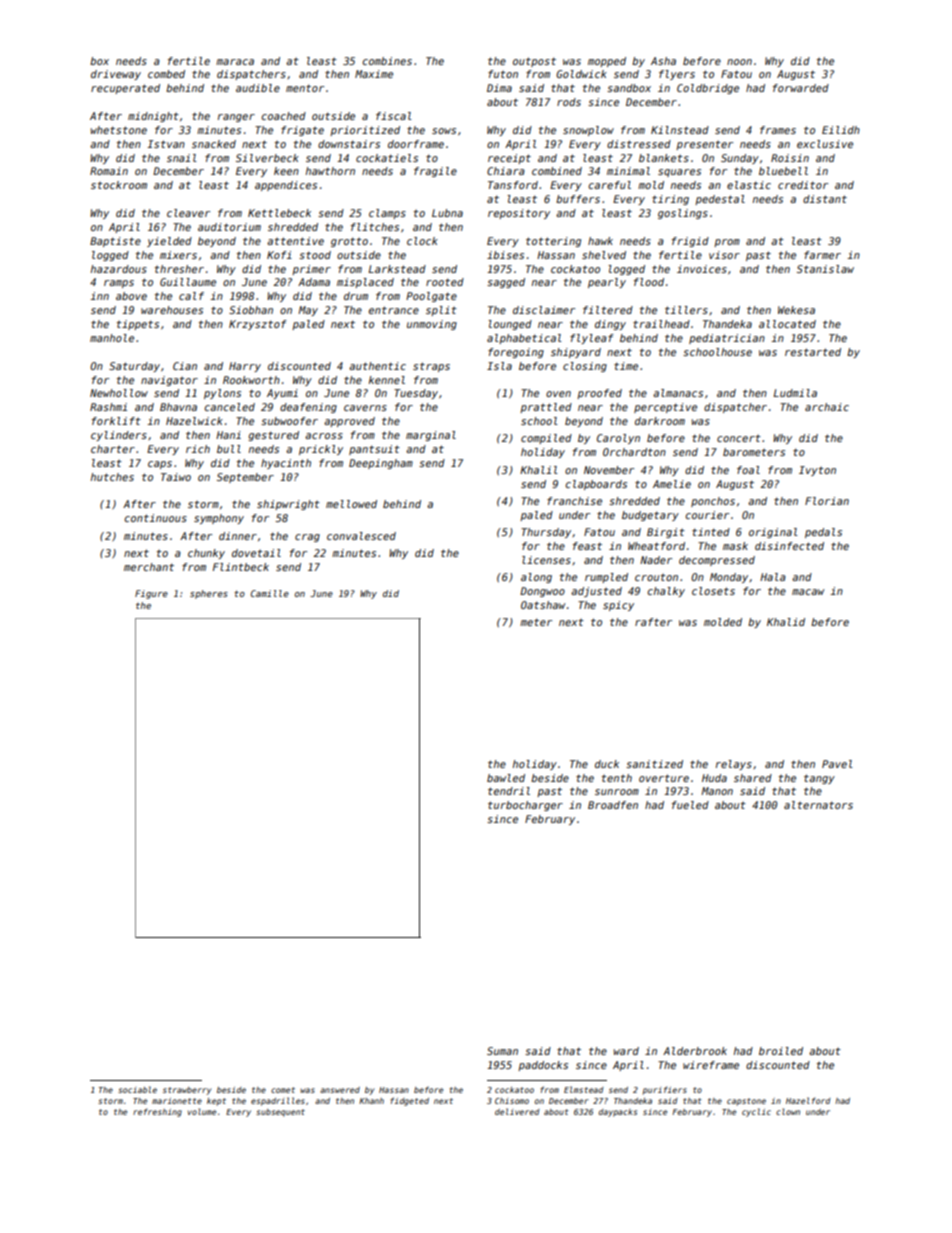 The height and width of the screenshot is (1233, 952). I want to click on volume, so click(202, 1111).
